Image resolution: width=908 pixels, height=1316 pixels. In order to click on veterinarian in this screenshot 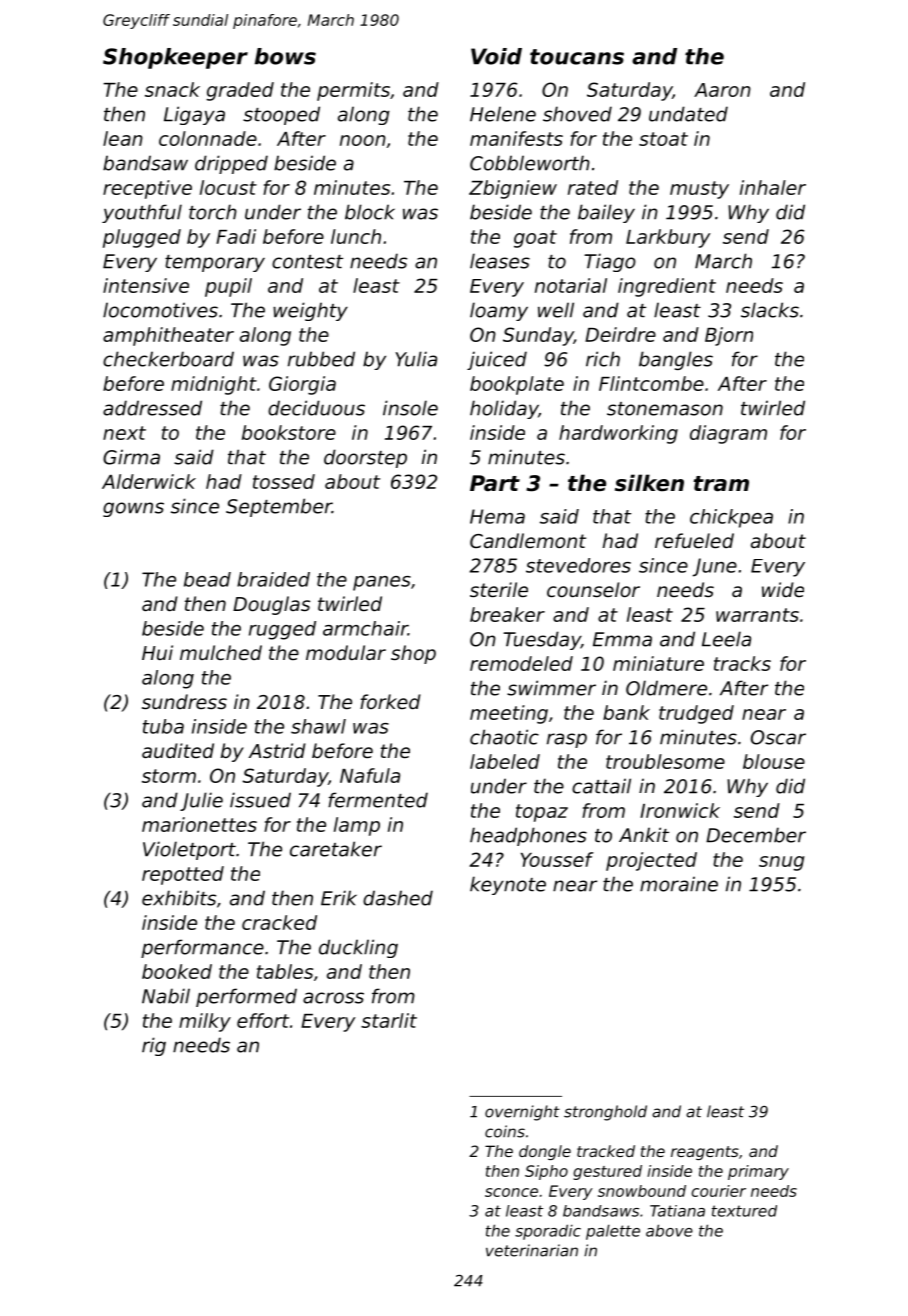, I will do `click(532, 1250)`.
